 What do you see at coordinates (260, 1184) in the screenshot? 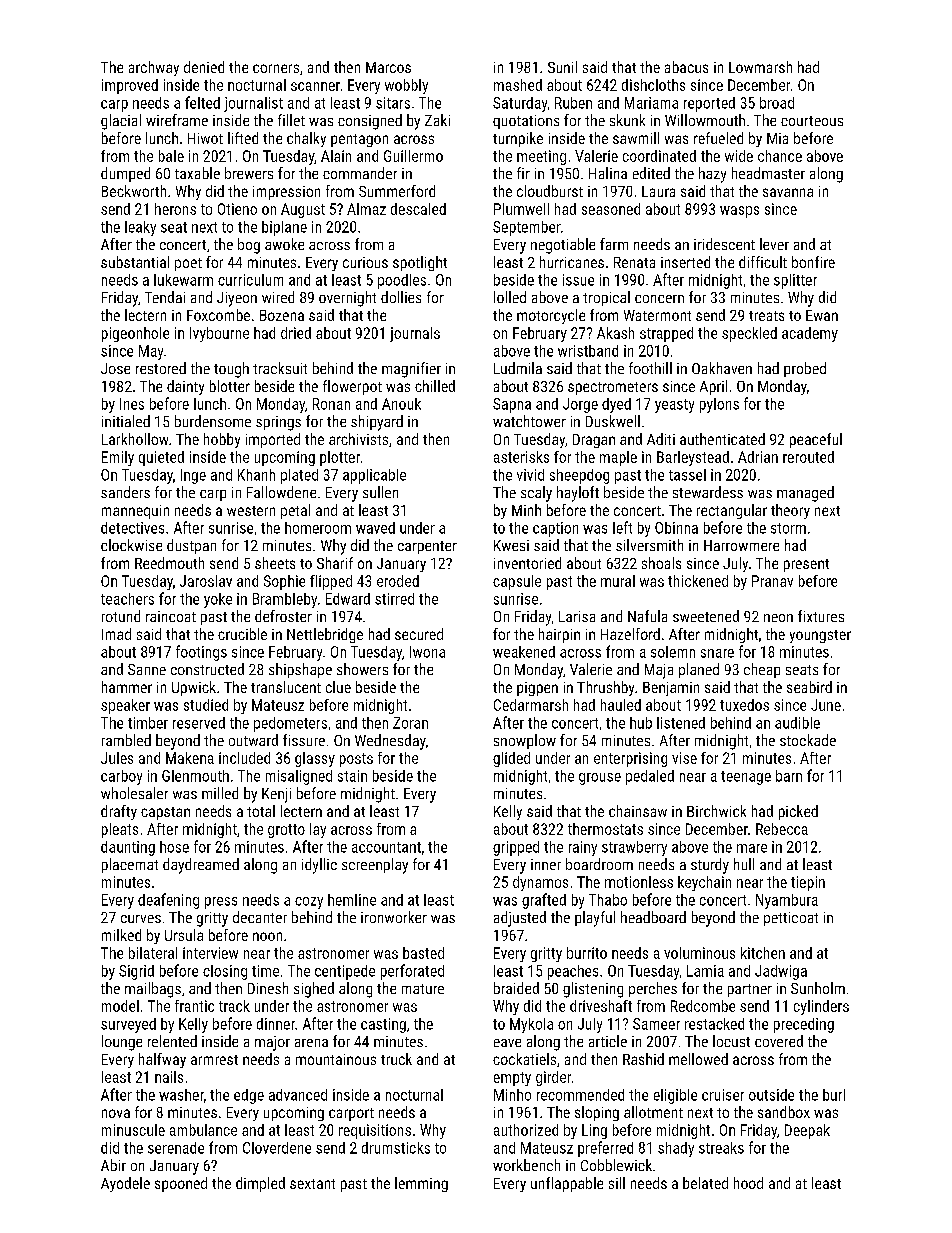
I see `dimpled` at bounding box center [260, 1184].
